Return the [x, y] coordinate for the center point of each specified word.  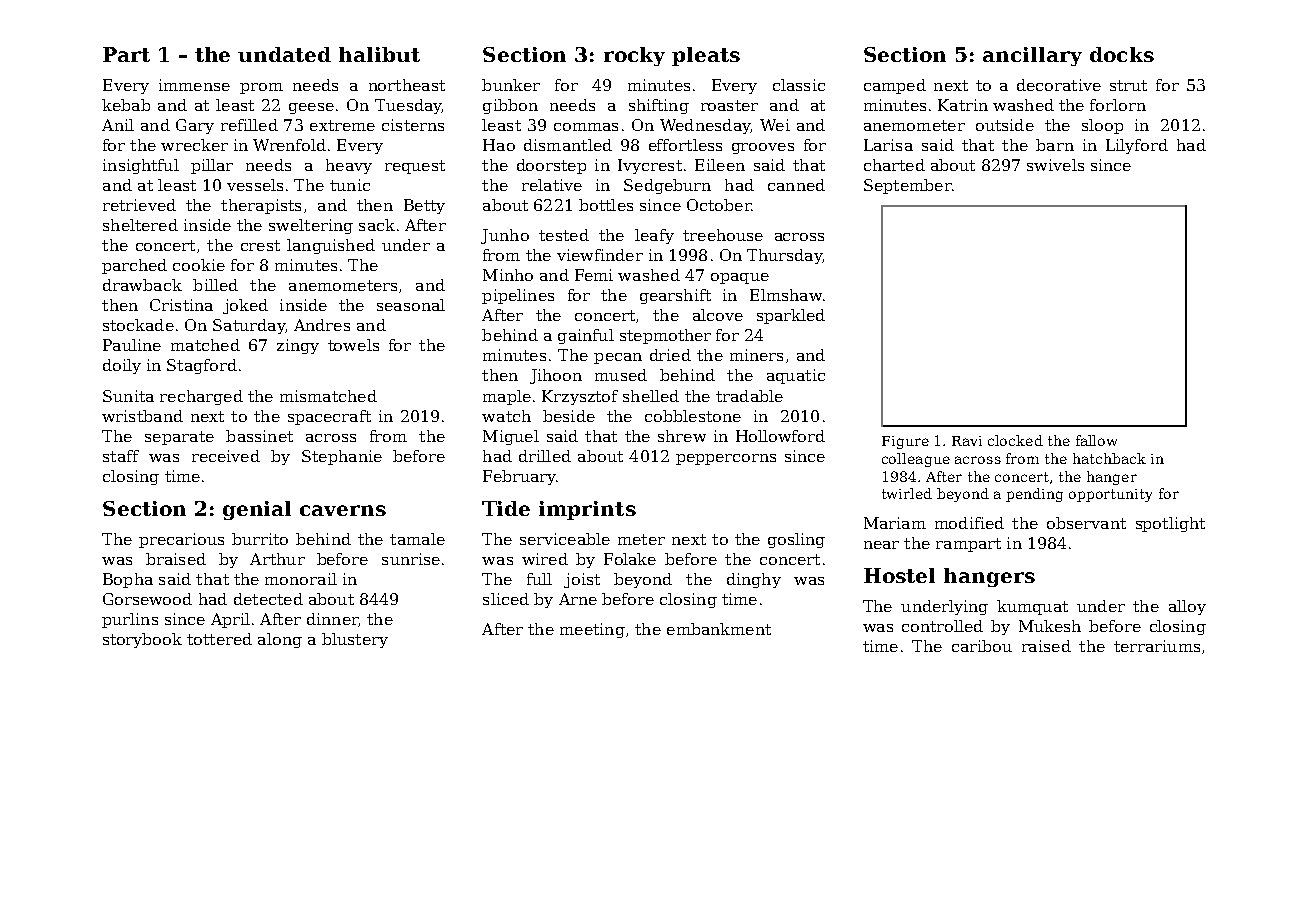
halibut [379, 54]
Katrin [963, 105]
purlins [130, 620]
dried [670, 355]
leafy [654, 236]
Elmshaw [786, 295]
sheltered [140, 225]
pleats [706, 56]
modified [969, 523]
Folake [630, 559]
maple [507, 397]
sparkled [791, 316]
